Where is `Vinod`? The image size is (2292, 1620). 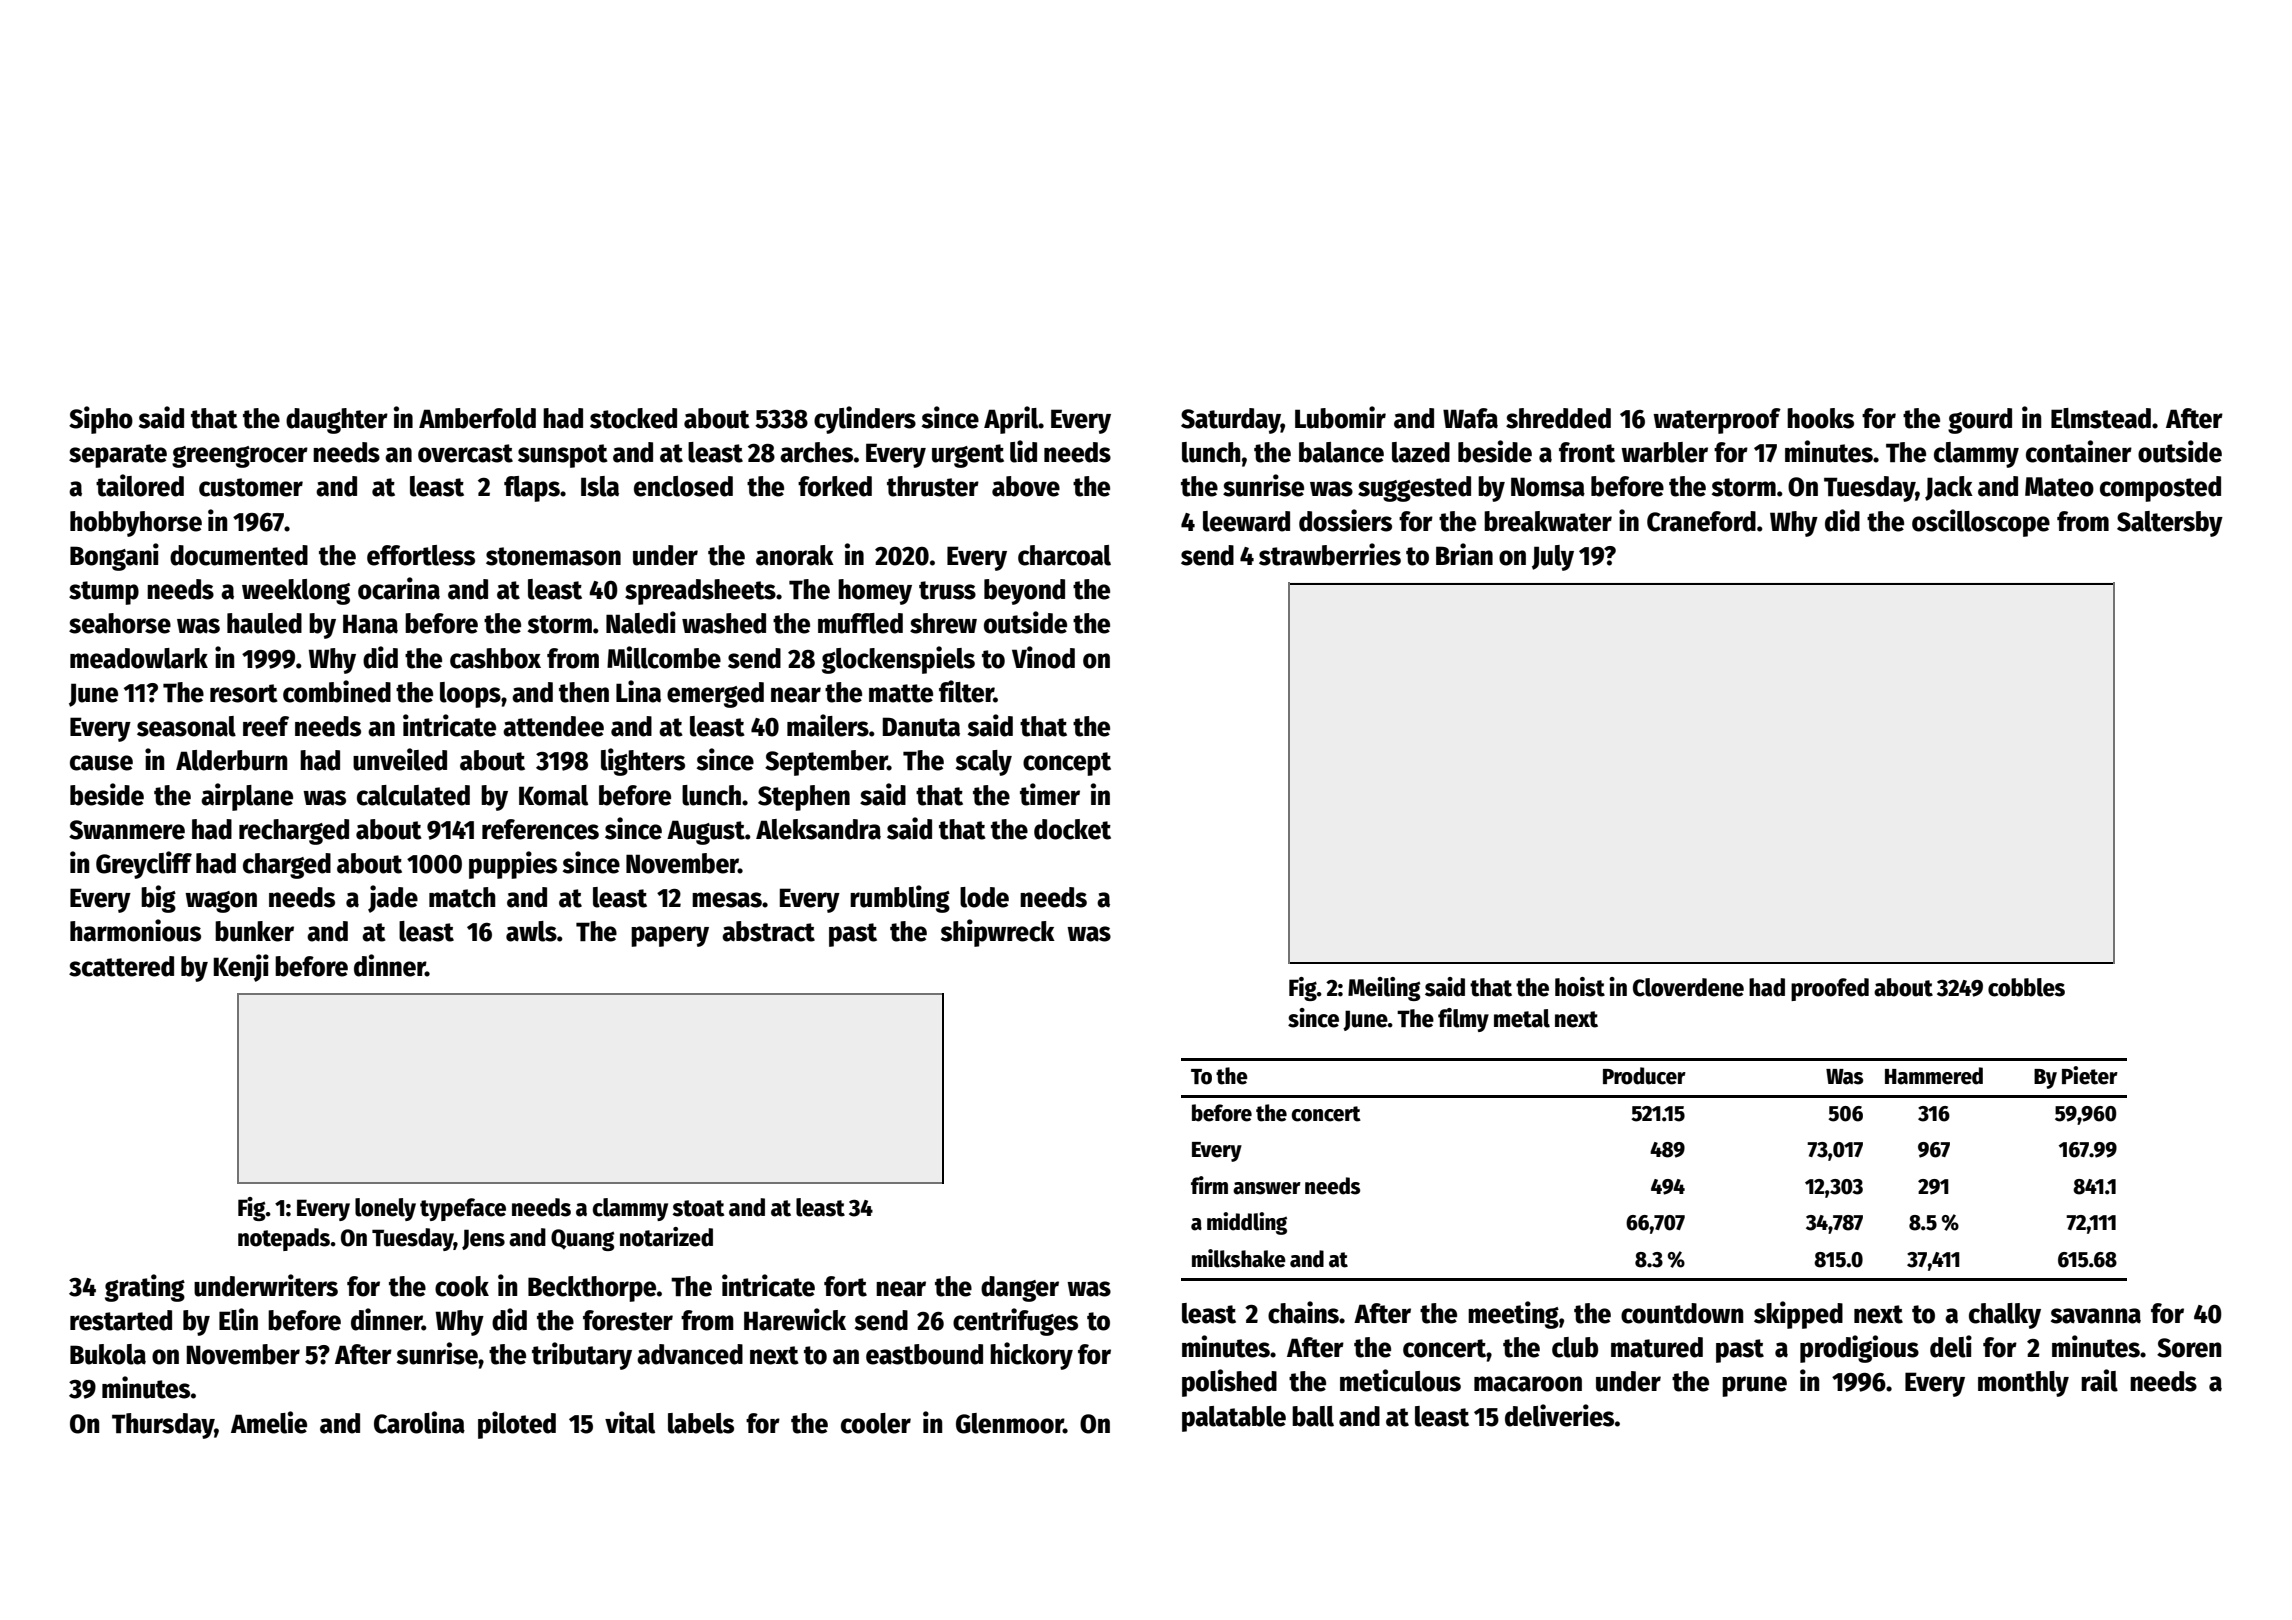
Vinod is located at coordinates (1043, 657).
